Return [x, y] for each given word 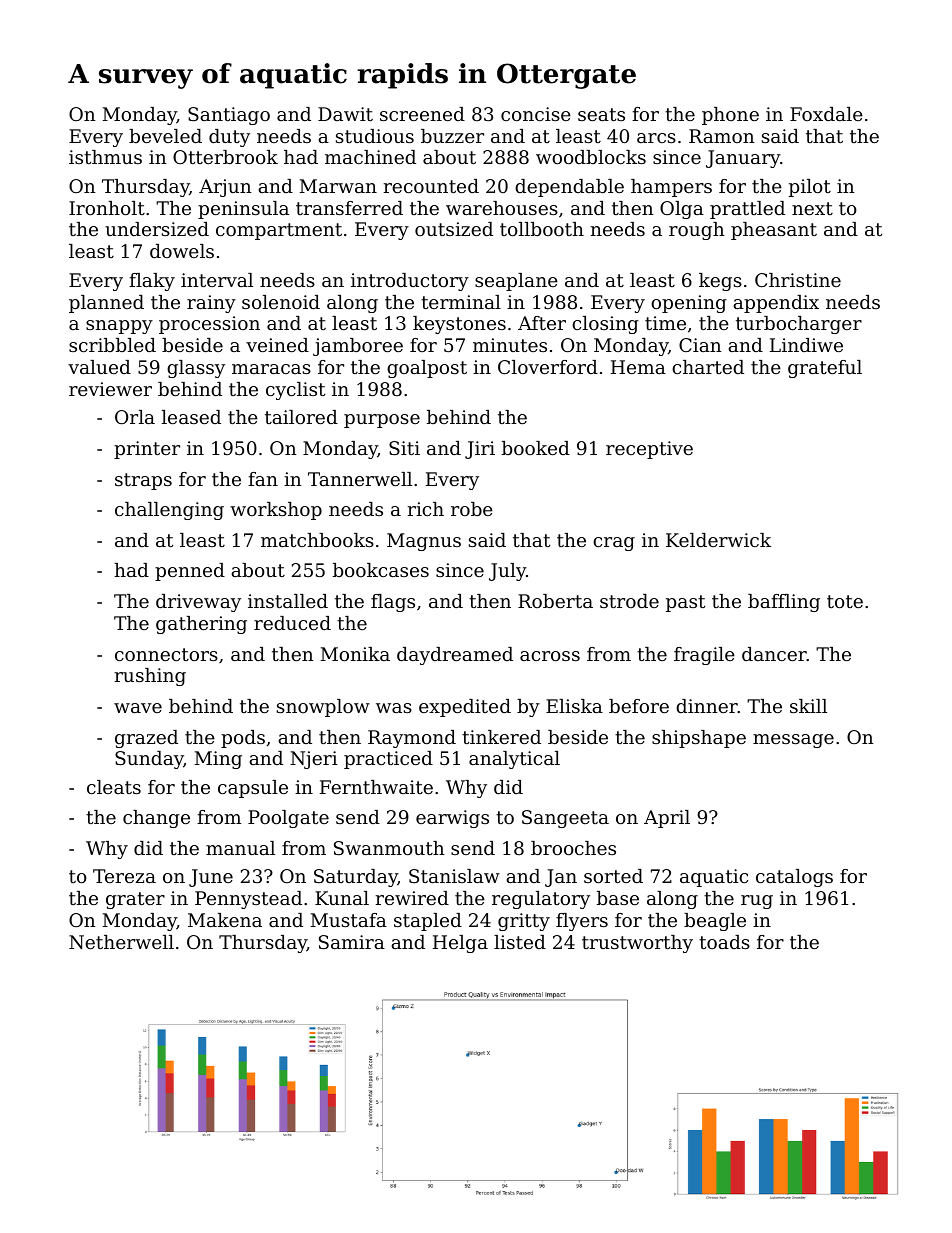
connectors [166, 654]
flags [393, 603]
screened [422, 114]
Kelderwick [718, 540]
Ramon [721, 136]
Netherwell [121, 942]
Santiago [229, 116]
